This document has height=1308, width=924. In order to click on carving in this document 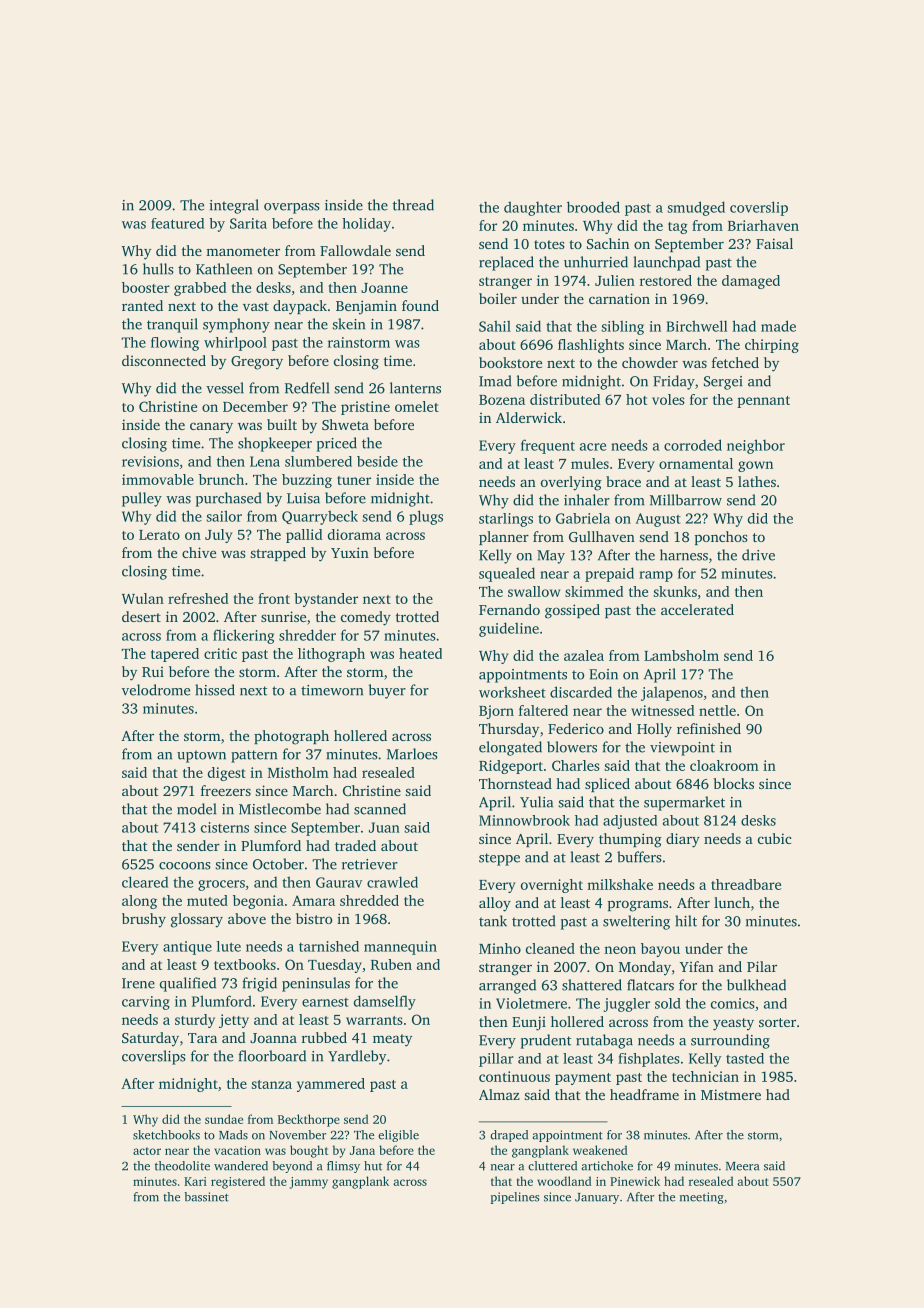, I will do `click(146, 1003)`.
